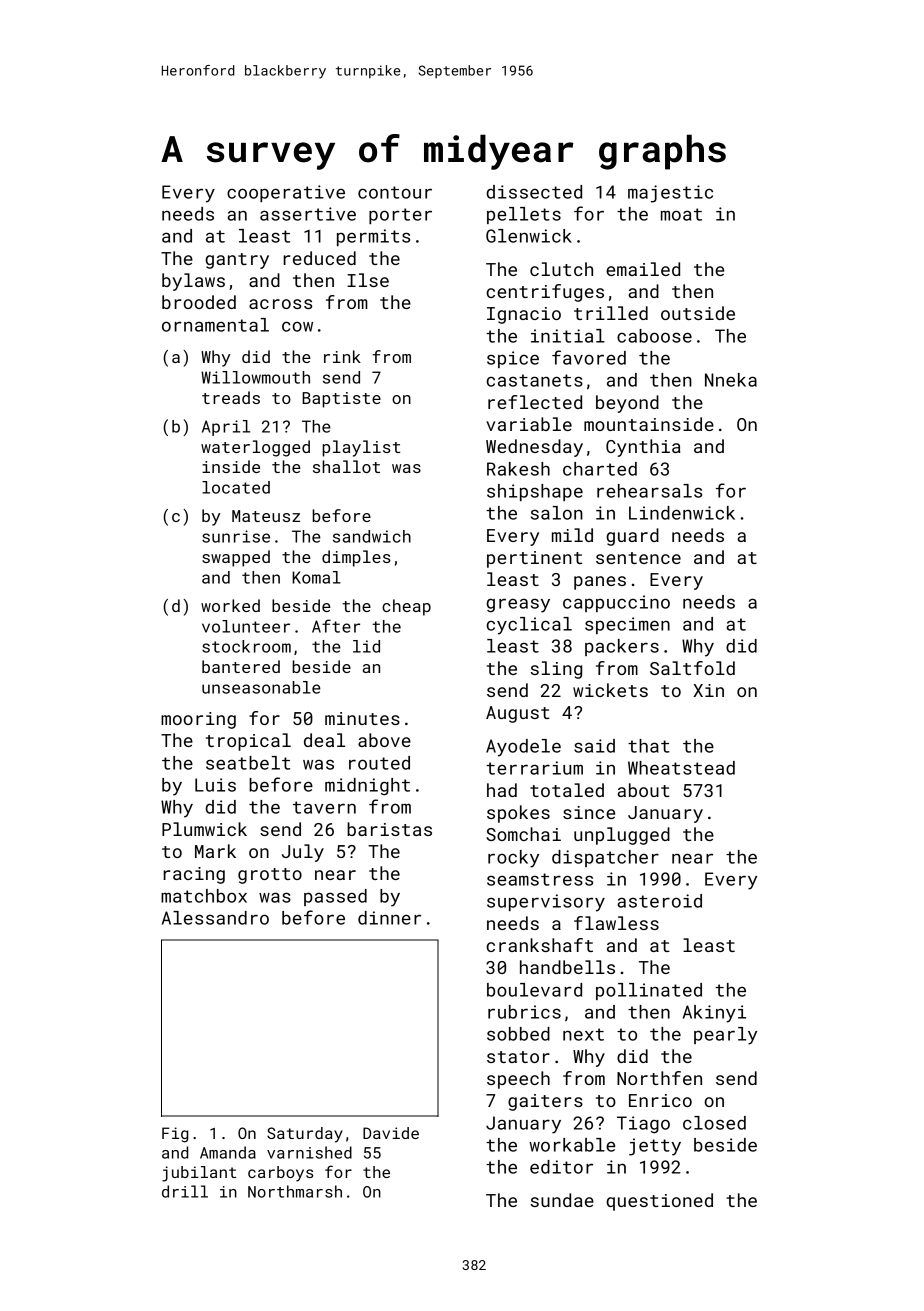 Image resolution: width=924 pixels, height=1311 pixels. Describe the element at coordinates (185, 1191) in the screenshot. I see `drill` at that location.
